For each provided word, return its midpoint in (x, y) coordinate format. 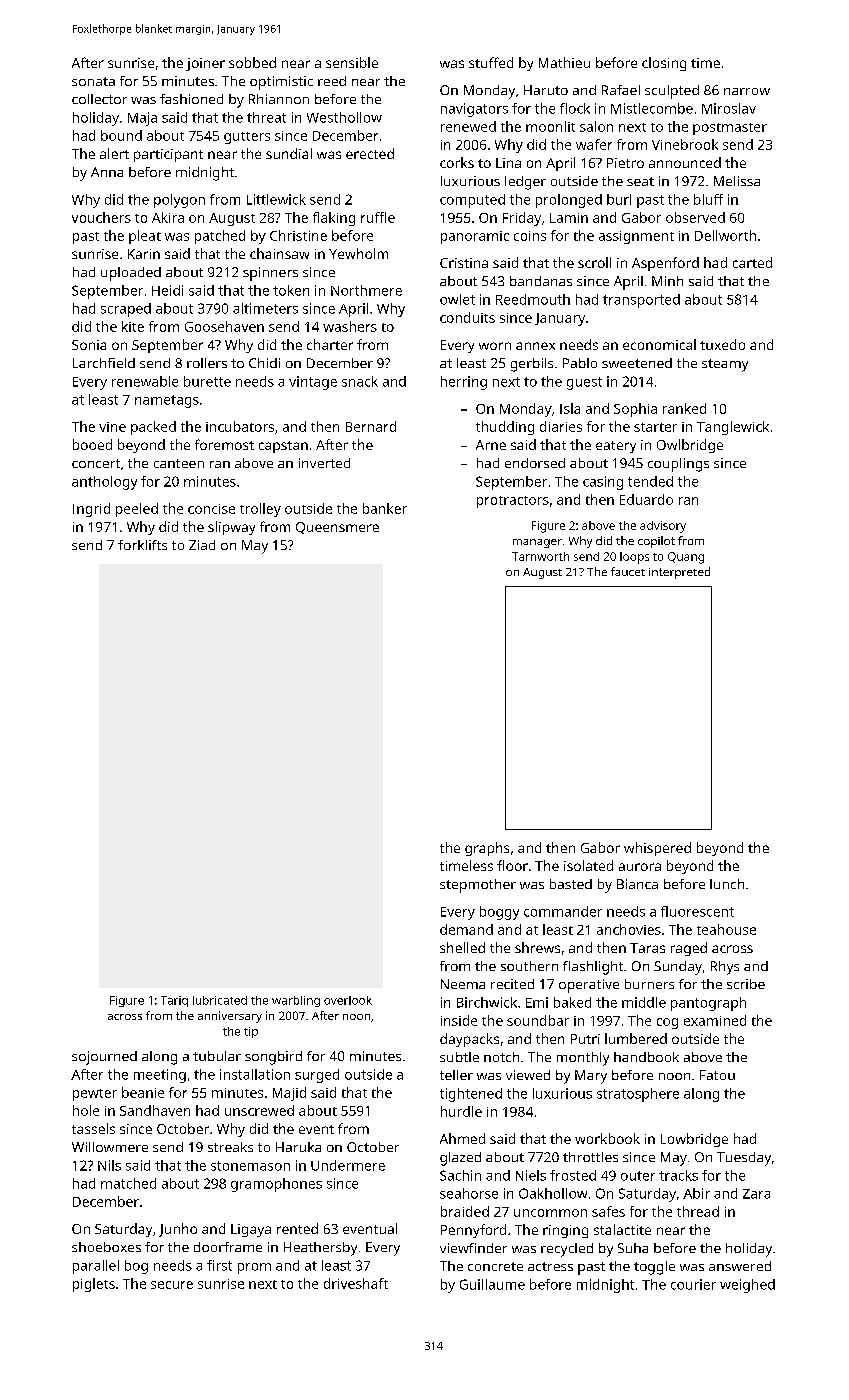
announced (685, 162)
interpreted (679, 573)
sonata (93, 81)
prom (254, 1268)
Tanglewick (733, 428)
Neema (463, 984)
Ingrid (91, 510)
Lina (508, 163)
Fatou (717, 1075)
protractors (513, 502)
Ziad (202, 545)
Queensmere (337, 528)
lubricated (220, 1000)
